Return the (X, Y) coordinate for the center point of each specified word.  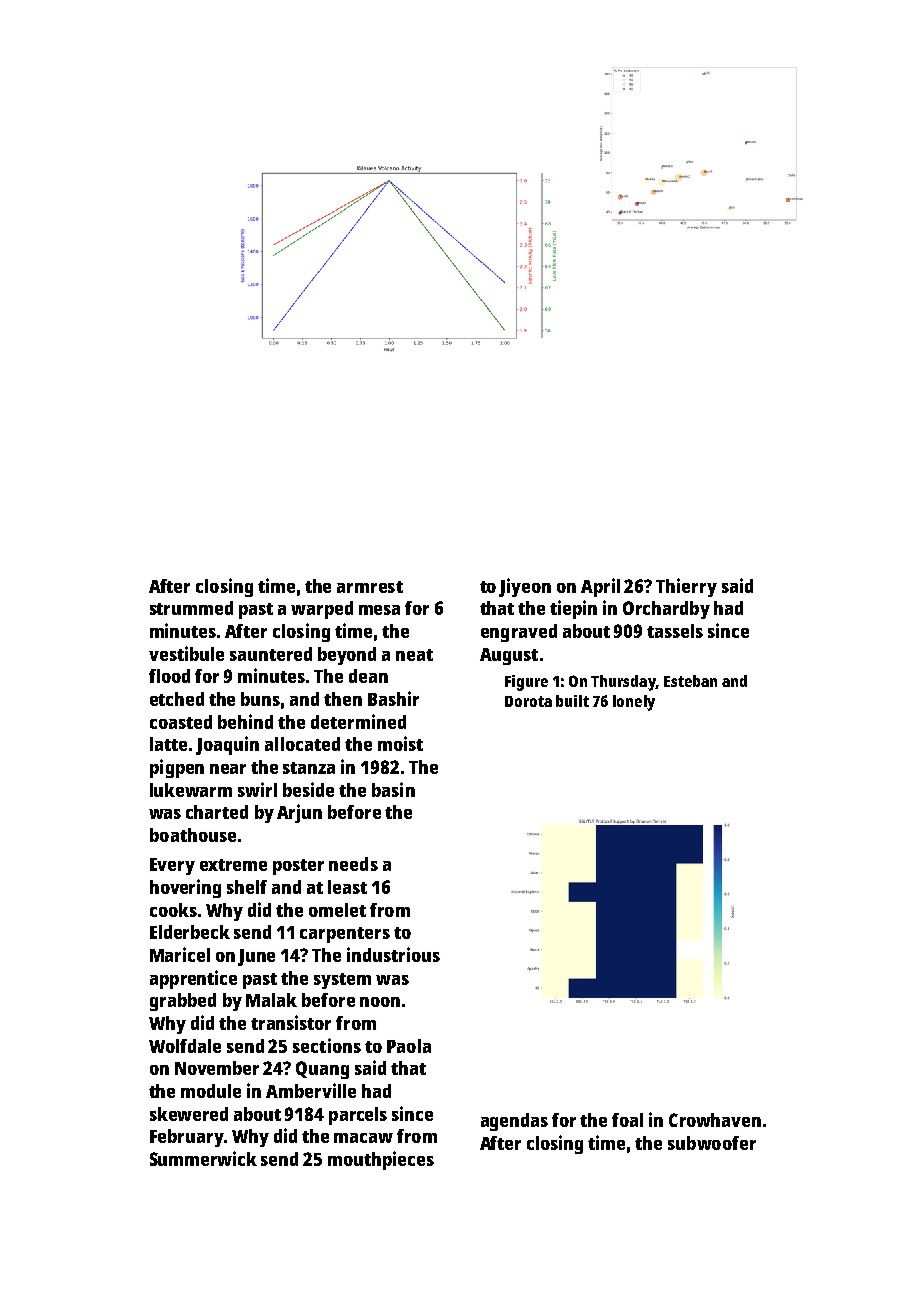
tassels (675, 631)
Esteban (690, 681)
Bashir (393, 698)
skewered (189, 1114)
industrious (393, 954)
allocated (302, 744)
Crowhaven (715, 1120)
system (342, 981)
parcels (358, 1116)
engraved (519, 633)
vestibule (186, 653)
